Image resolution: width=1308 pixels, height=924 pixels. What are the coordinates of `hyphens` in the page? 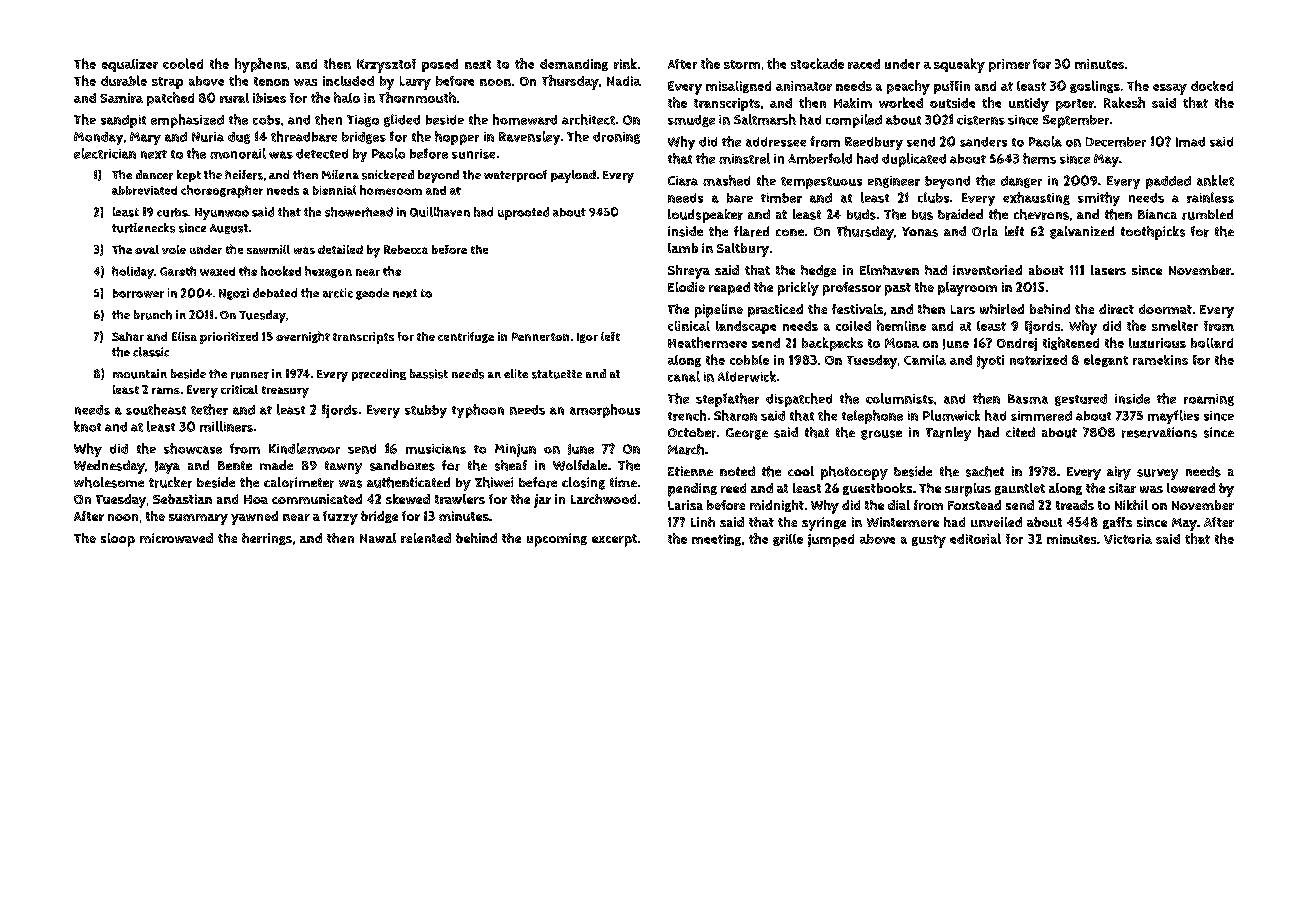 It's located at (261, 65).
